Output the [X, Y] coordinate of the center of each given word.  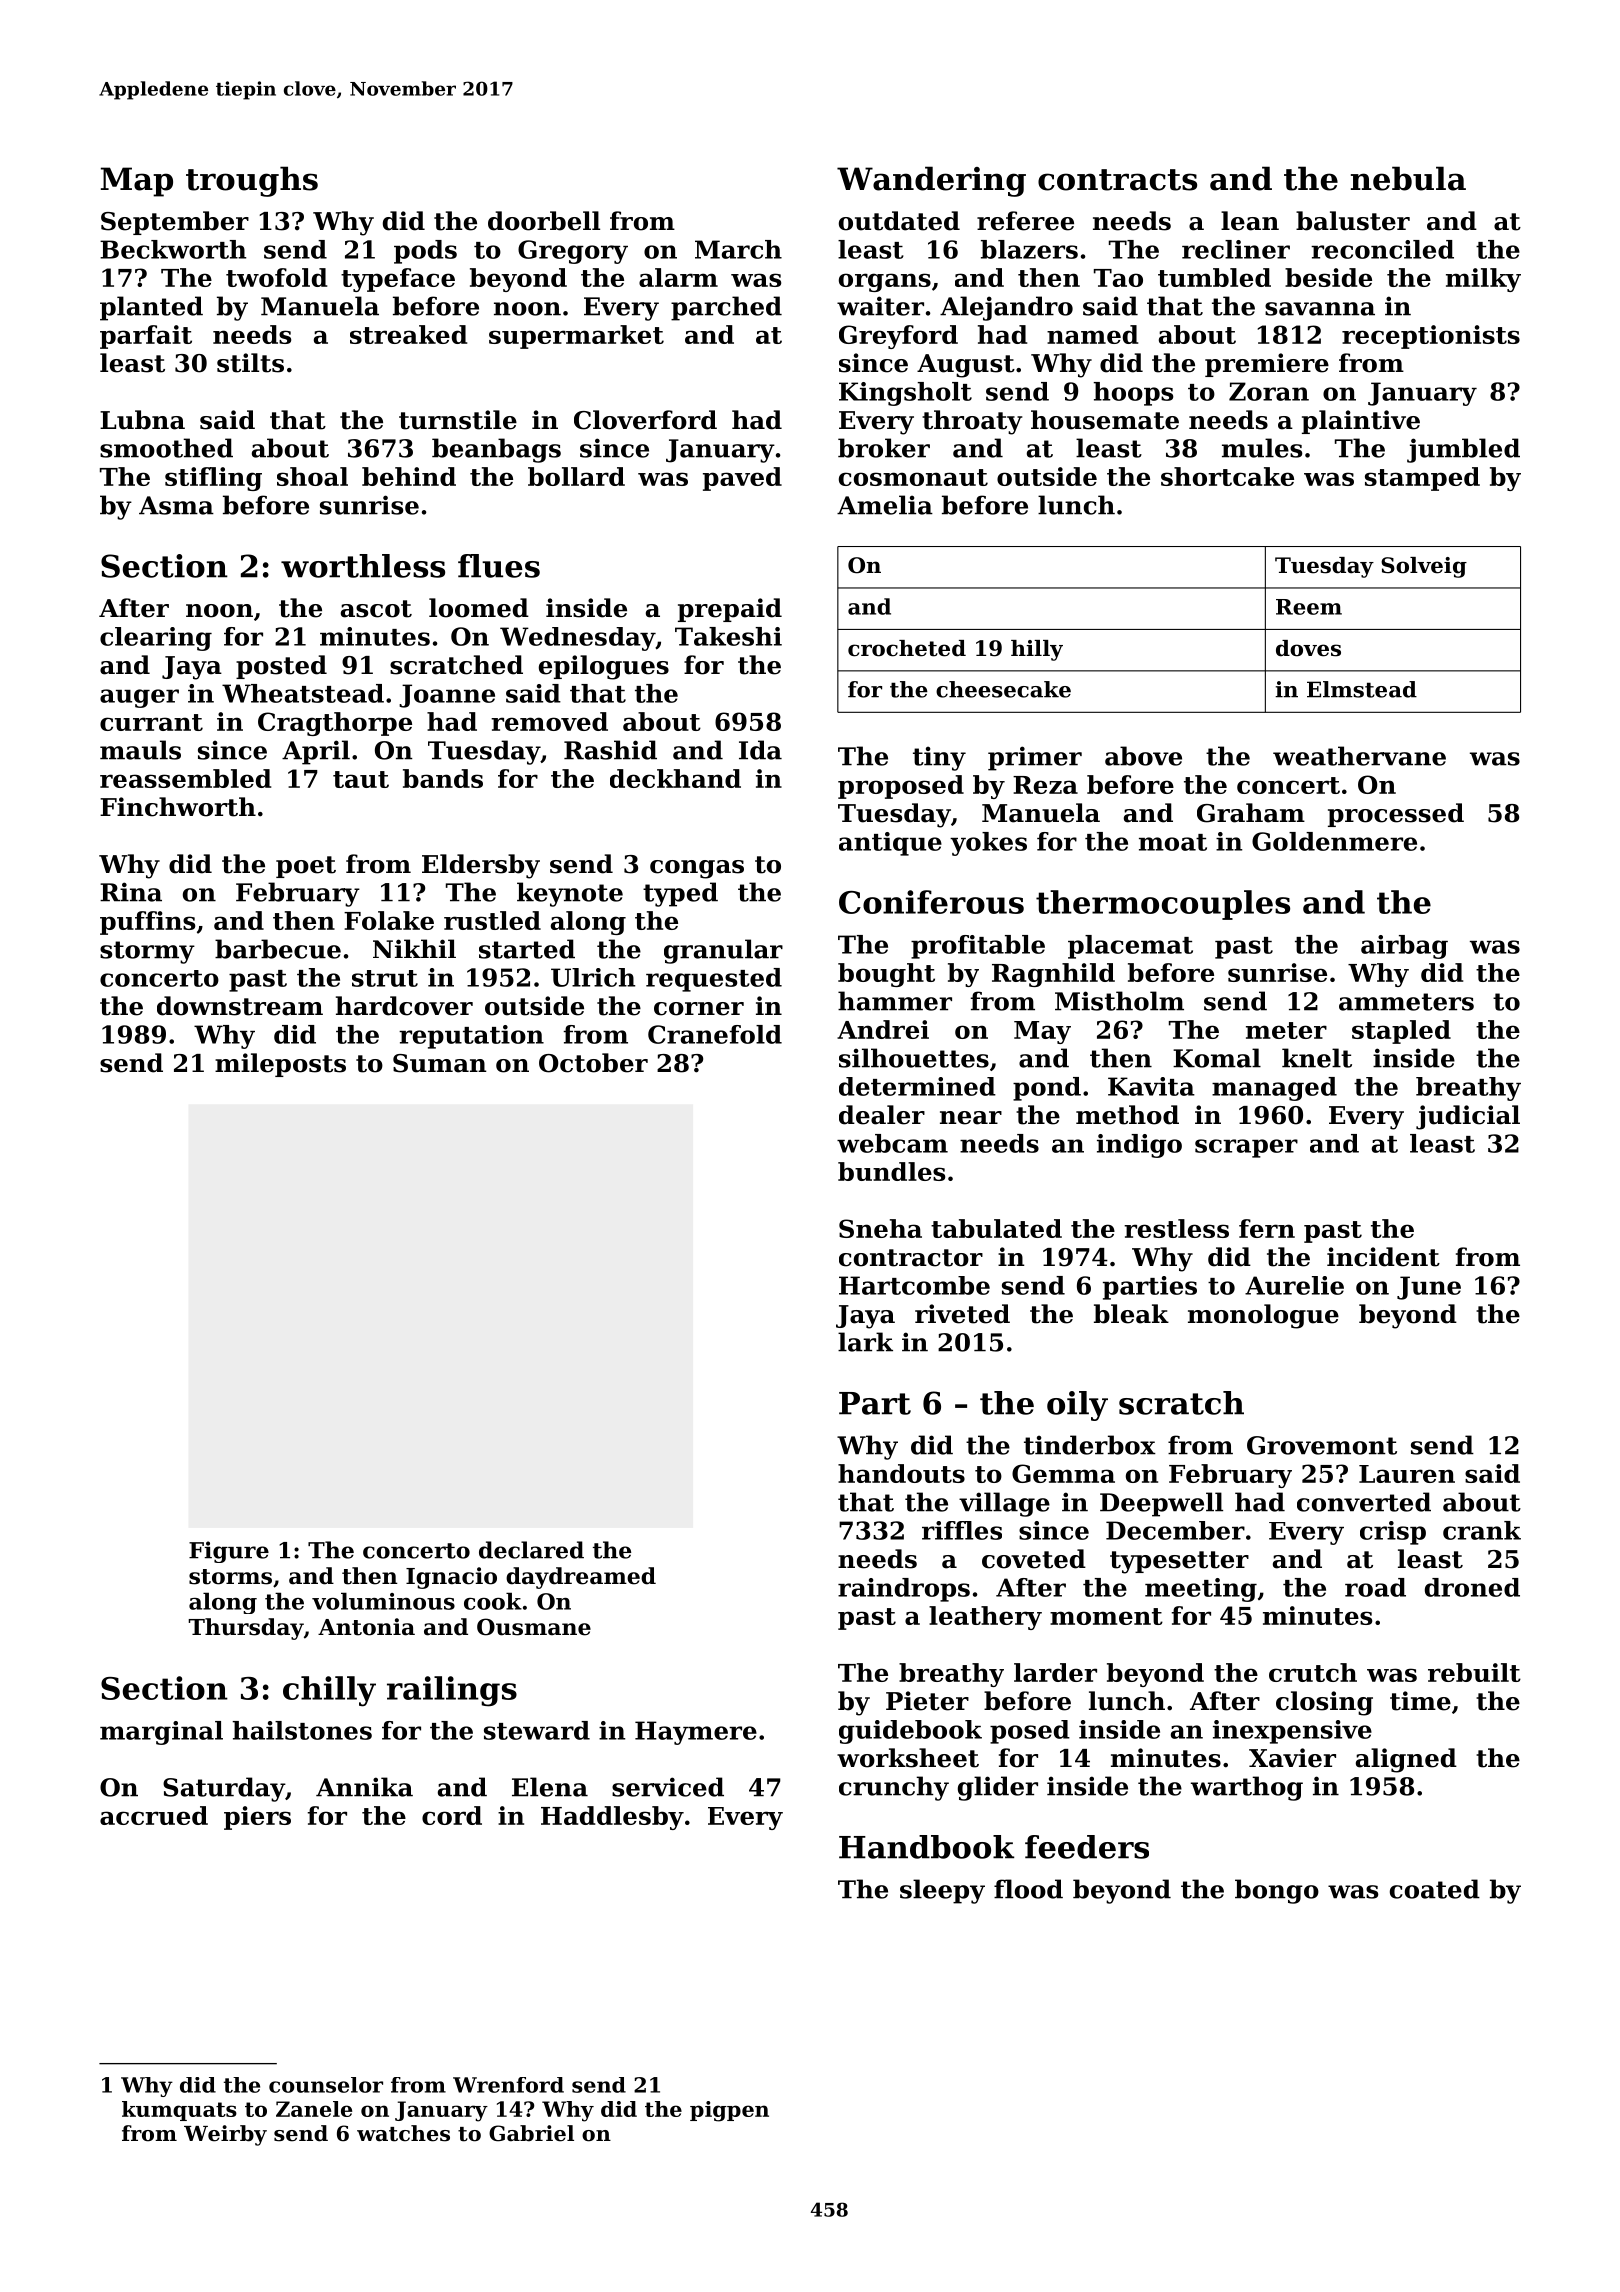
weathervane [1359, 756]
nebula [1408, 178]
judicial [1468, 1117]
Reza [1045, 785]
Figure [229, 1552]
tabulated [996, 1228]
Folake [389, 920]
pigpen [729, 2111]
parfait [146, 337]
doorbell [544, 221]
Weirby [225, 2135]
